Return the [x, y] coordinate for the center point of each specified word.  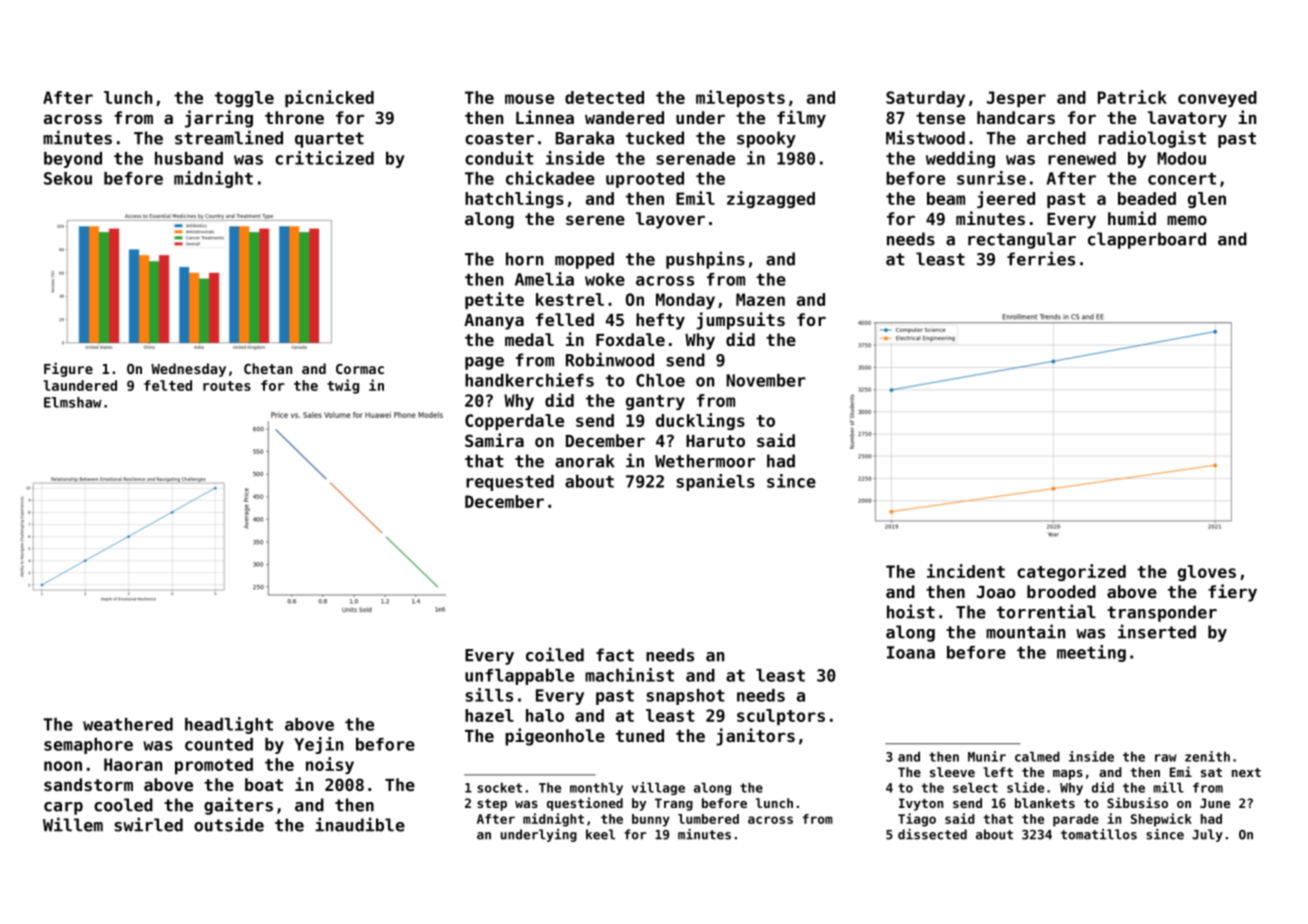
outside [229, 824]
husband [189, 158]
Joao [996, 592]
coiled [555, 654]
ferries [1041, 258]
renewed [1082, 158]
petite [494, 300]
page [484, 363]
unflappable [519, 677]
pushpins [705, 260]
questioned [585, 804]
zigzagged [771, 199]
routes [227, 386]
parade [1076, 820]
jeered [1006, 199]
